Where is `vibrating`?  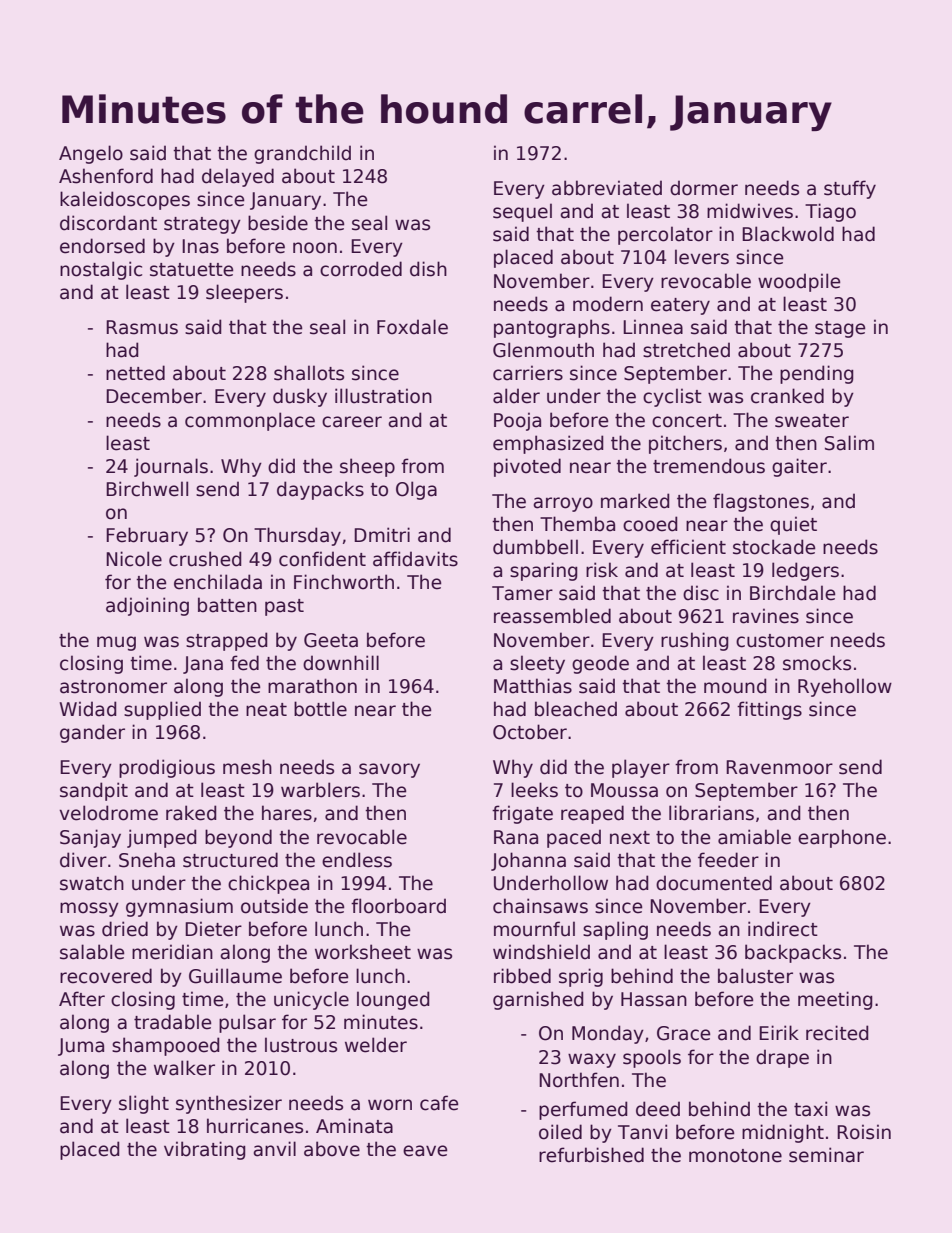
vibrating is located at coordinates (205, 1150).
